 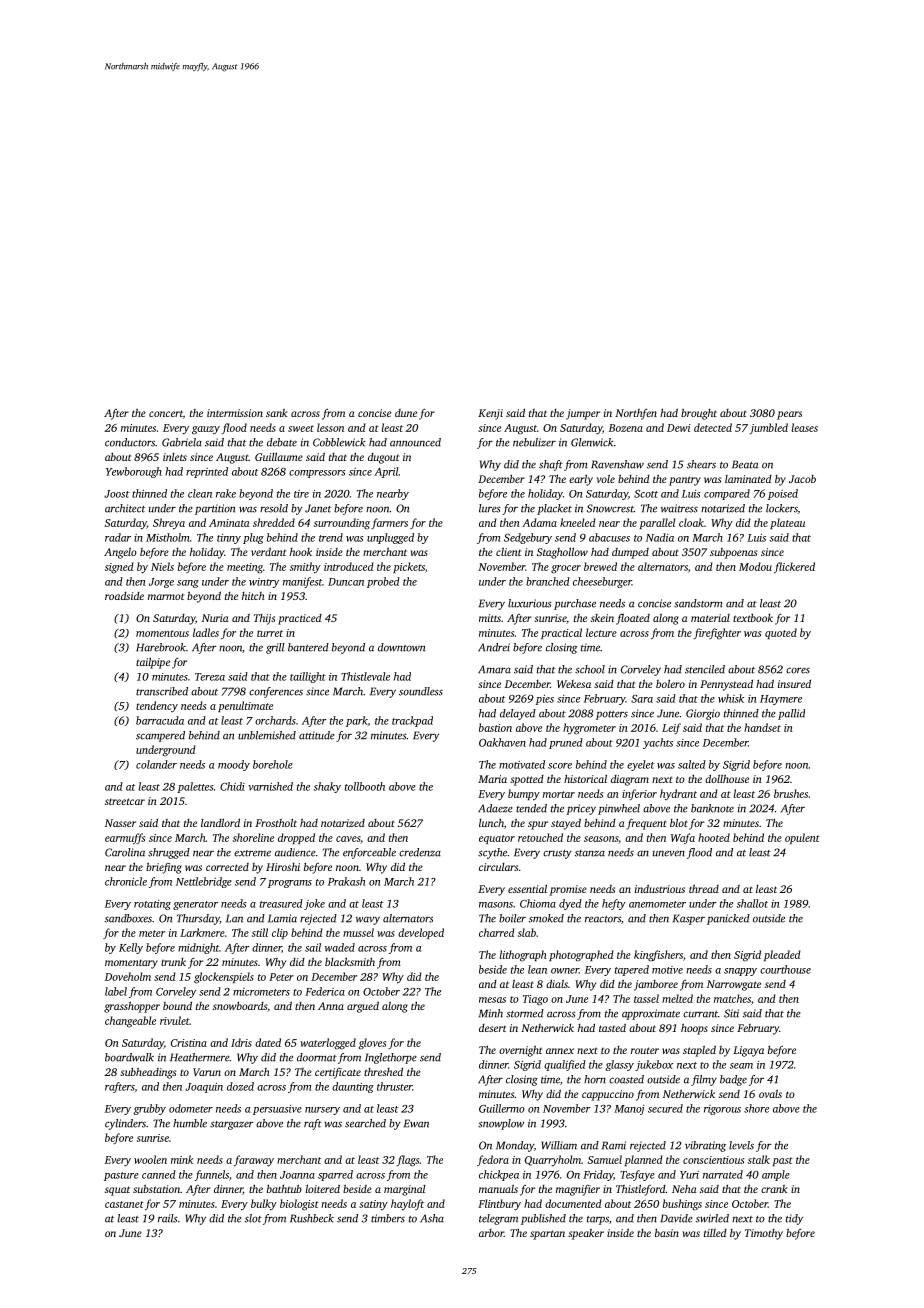 What do you see at coordinates (432, 1218) in the image?
I see `Asha` at bounding box center [432, 1218].
